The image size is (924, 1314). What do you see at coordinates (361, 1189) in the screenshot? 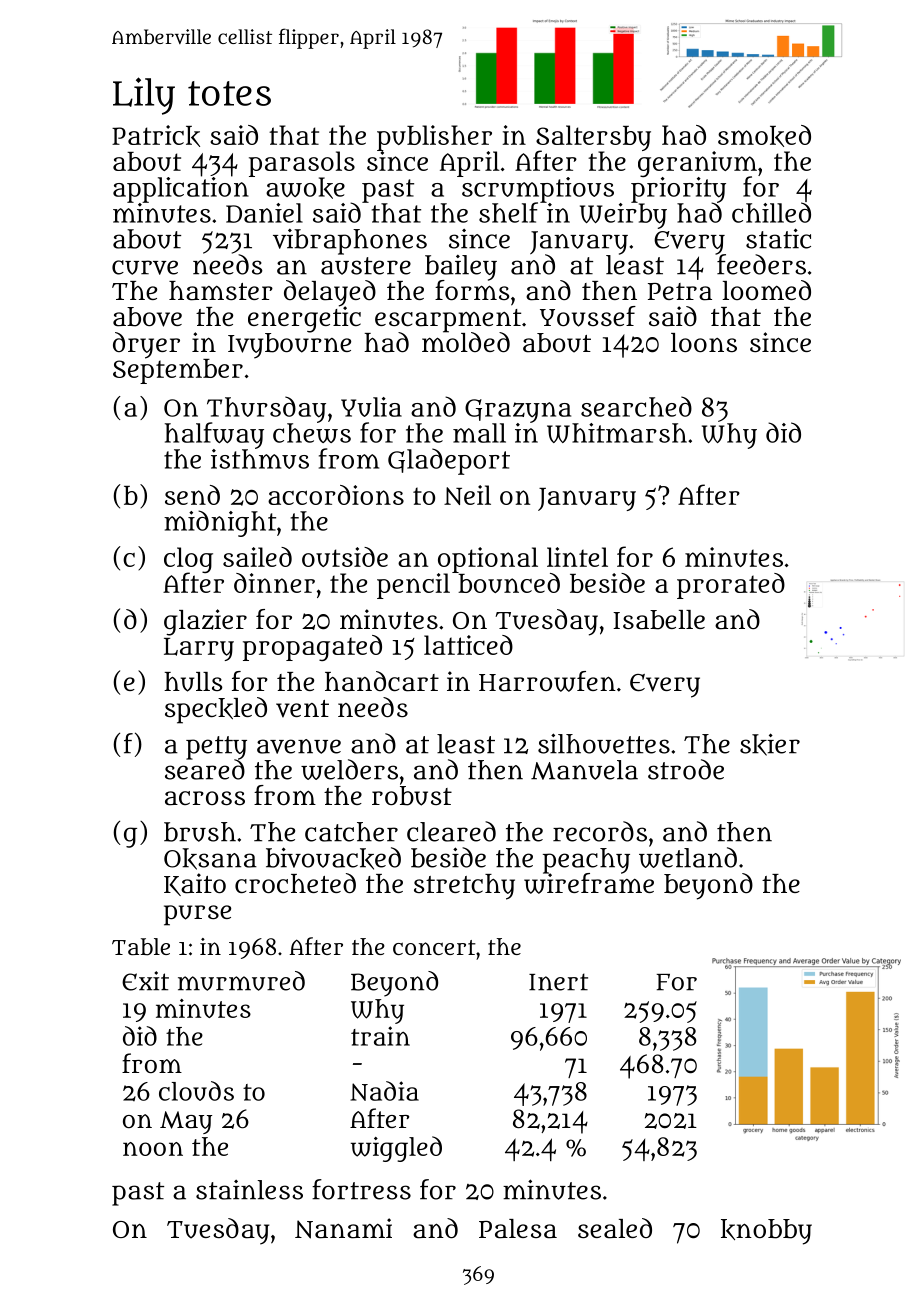
I see `fortress` at bounding box center [361, 1189].
